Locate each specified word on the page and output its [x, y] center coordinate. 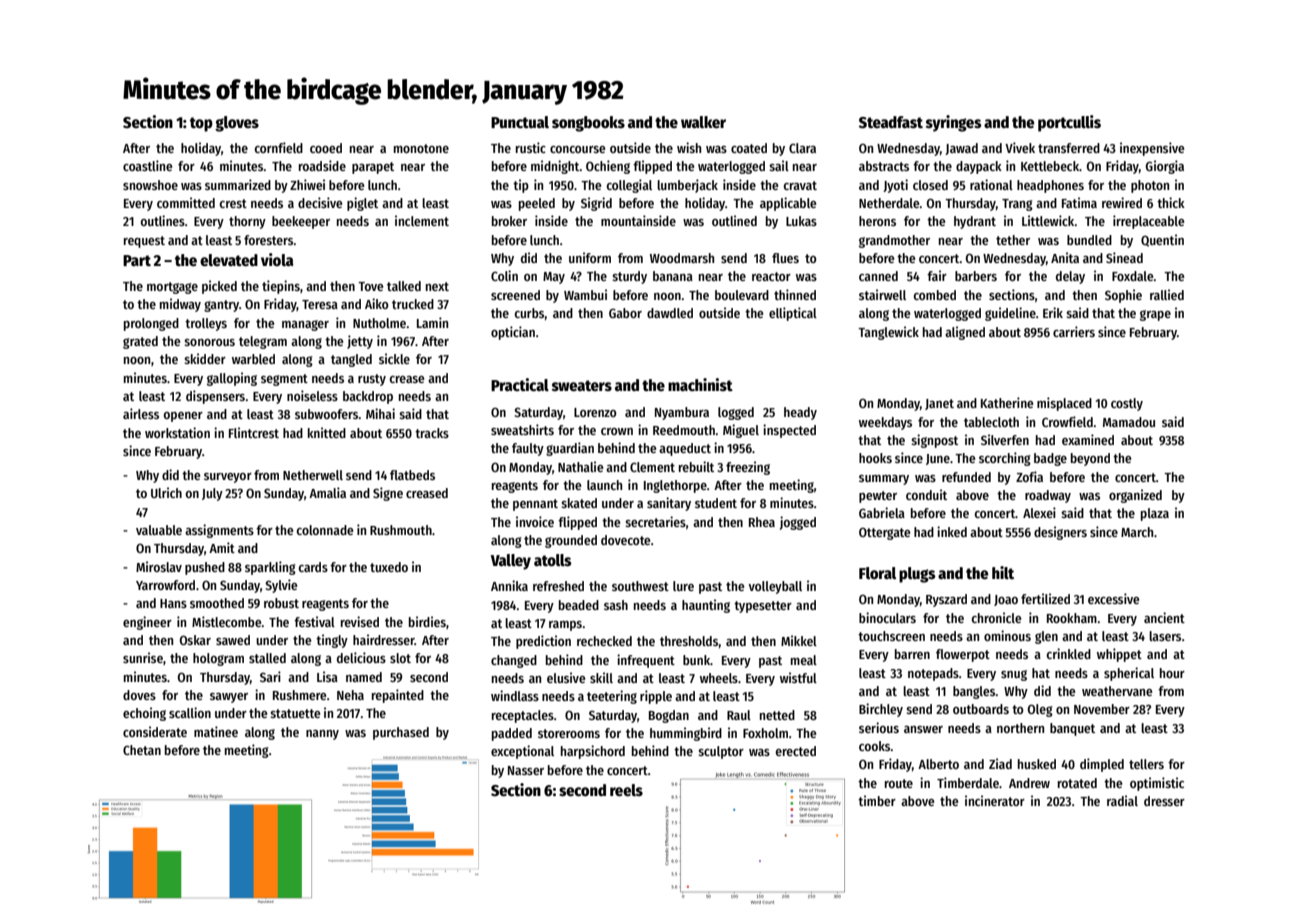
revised [360, 621]
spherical [1129, 674]
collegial [629, 186]
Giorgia [1165, 167]
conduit [926, 494]
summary [884, 480]
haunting [706, 606]
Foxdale [1132, 276]
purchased [401, 733]
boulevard [742, 295]
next [437, 286]
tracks [432, 433]
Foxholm [765, 733]
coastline [147, 165]
